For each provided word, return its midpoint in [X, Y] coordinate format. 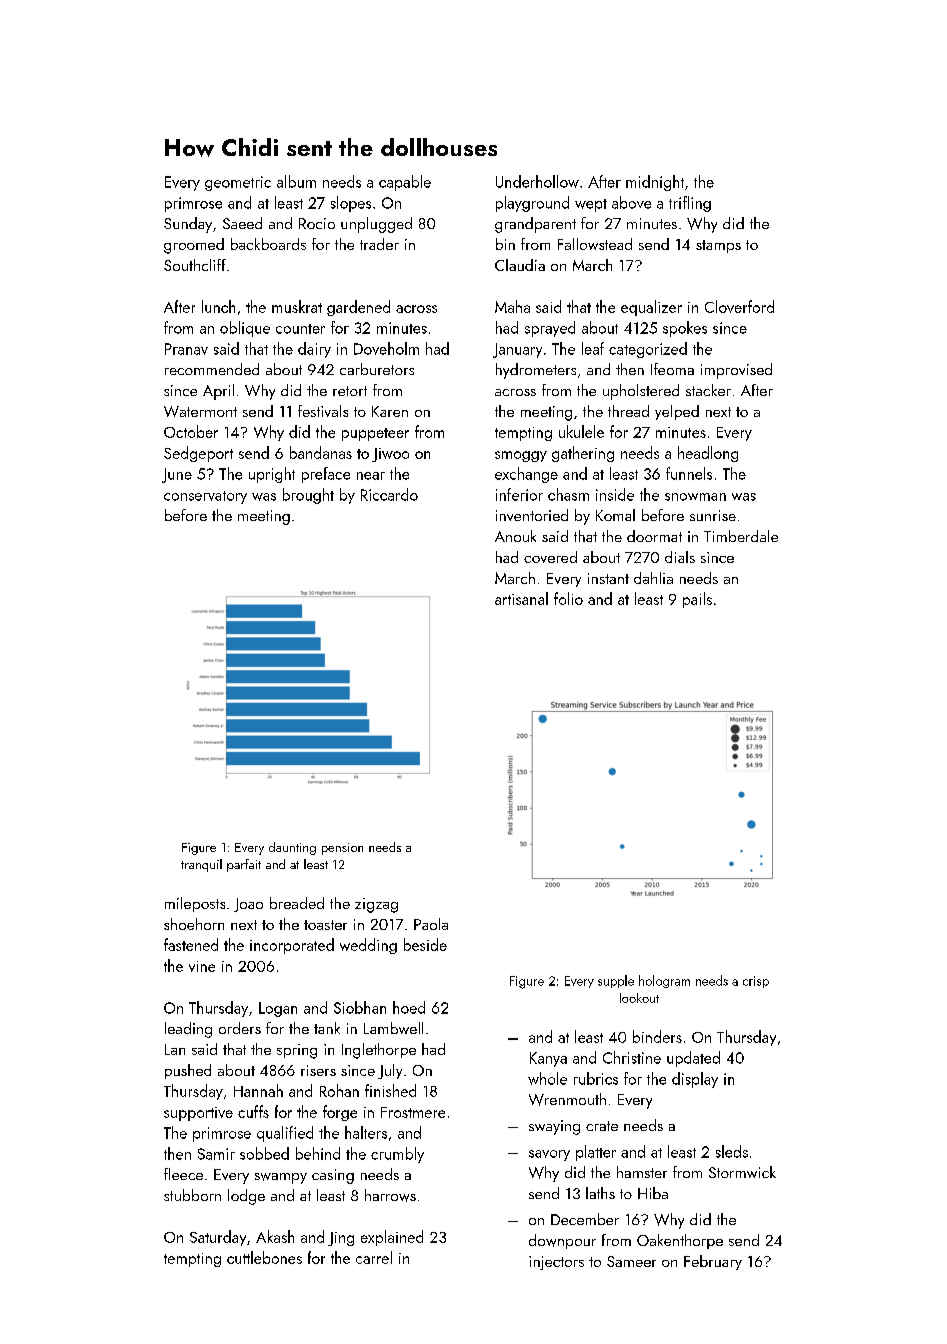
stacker [708, 390]
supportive [198, 1114]
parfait [244, 865]
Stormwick [742, 1172]
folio [568, 598]
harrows [390, 1195]
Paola [431, 924]
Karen [390, 411]
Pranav [186, 349]
